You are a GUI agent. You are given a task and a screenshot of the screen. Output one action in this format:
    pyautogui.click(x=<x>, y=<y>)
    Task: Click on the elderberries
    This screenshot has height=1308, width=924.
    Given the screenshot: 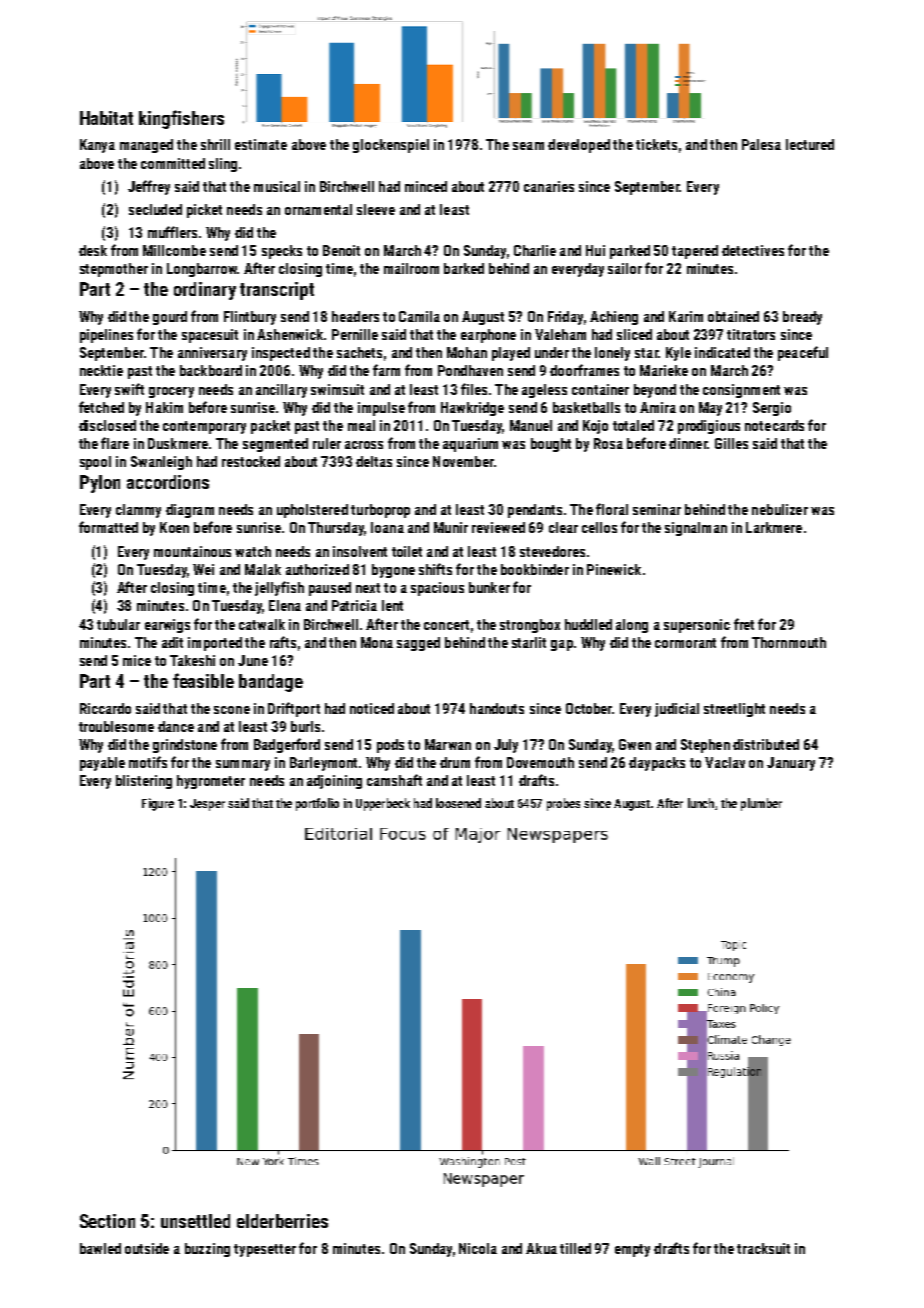 What is the action you would take?
    pyautogui.click(x=282, y=1221)
